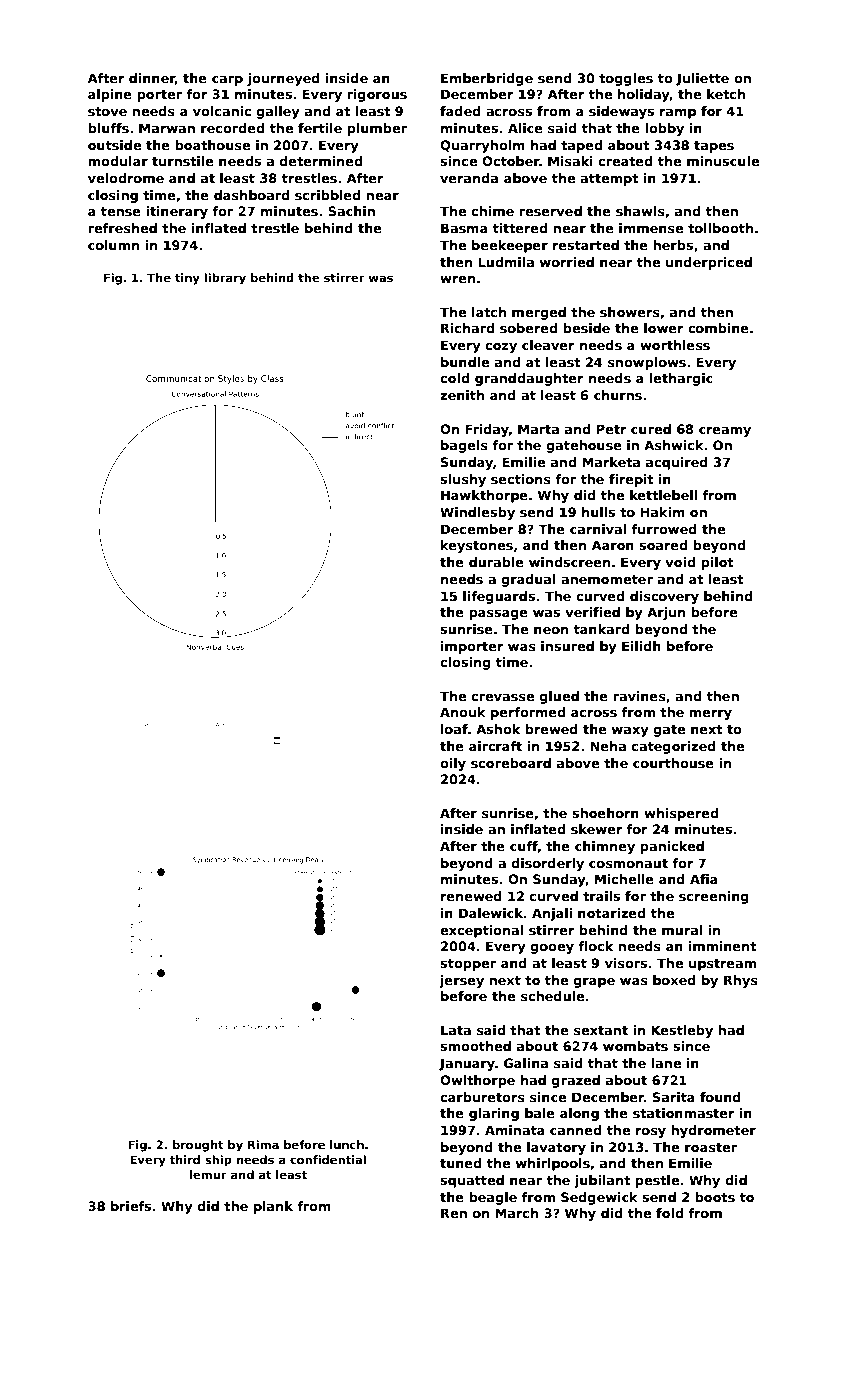 The image size is (849, 1400). What do you see at coordinates (621, 112) in the document?
I see `sideways` at bounding box center [621, 112].
